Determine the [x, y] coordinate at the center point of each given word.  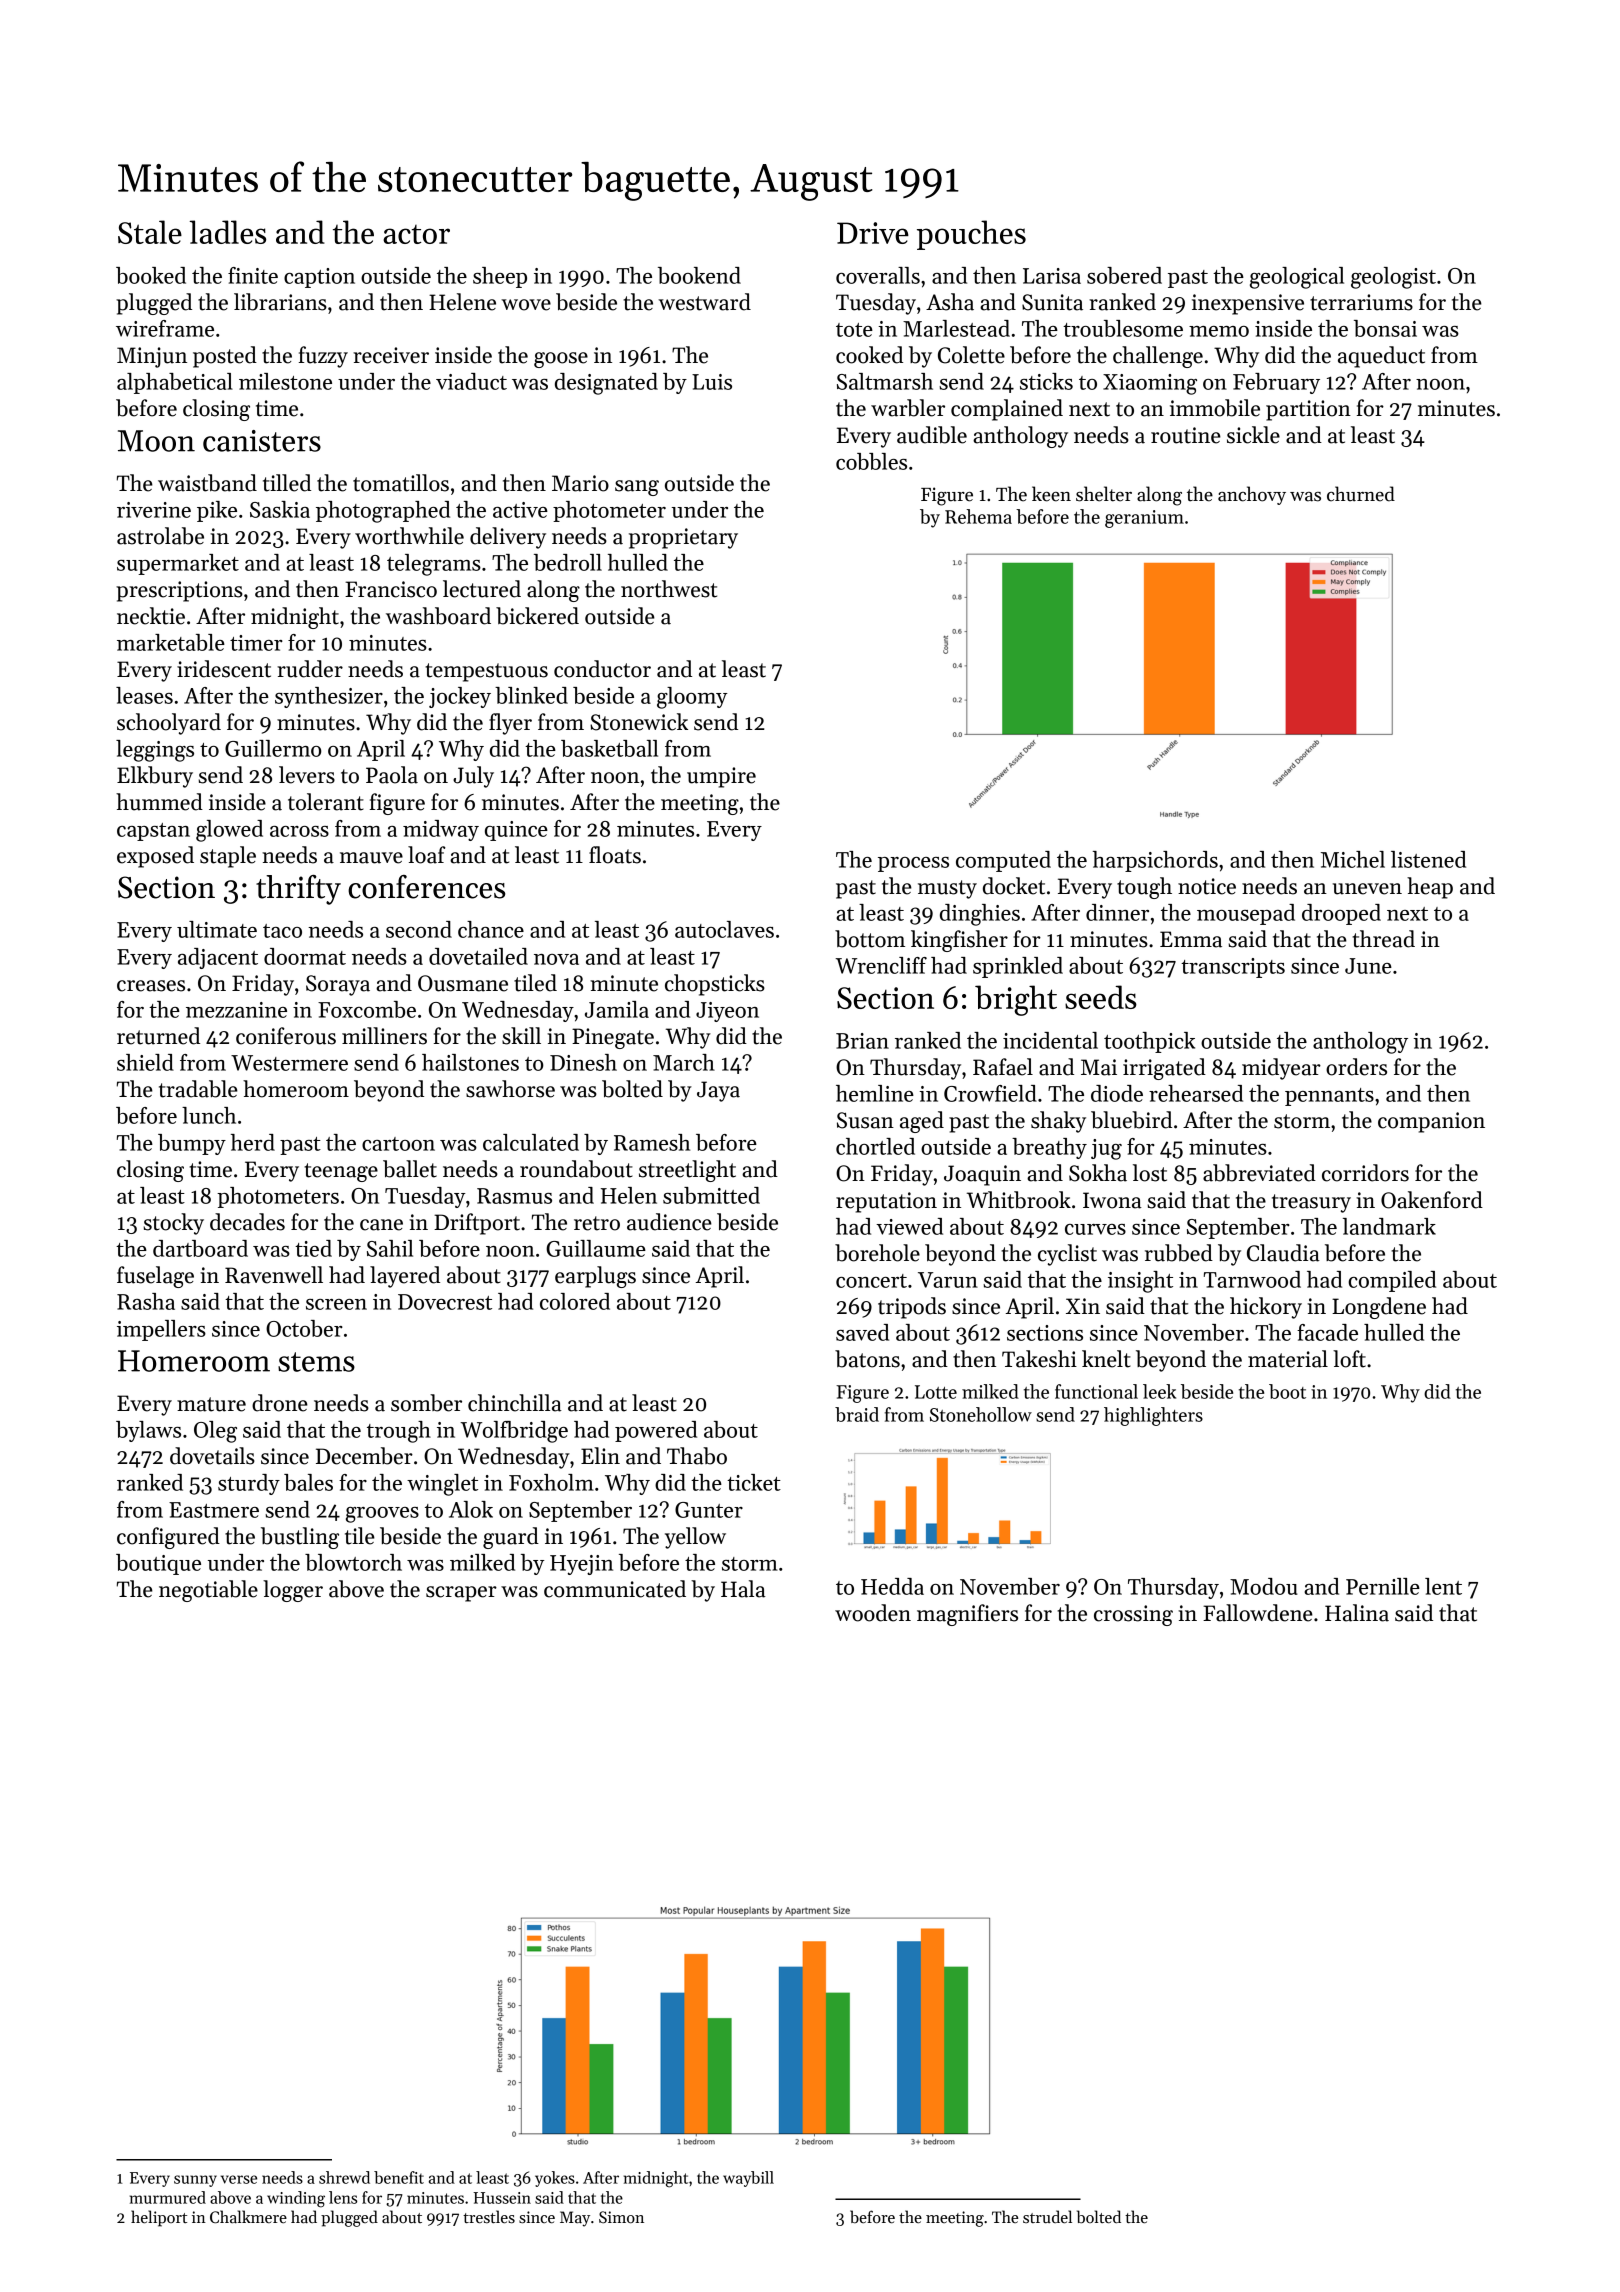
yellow [695, 1538]
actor [416, 234]
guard [511, 1538]
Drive [873, 233]
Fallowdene [1258, 1613]
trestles [489, 2217]
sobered [1124, 275]
